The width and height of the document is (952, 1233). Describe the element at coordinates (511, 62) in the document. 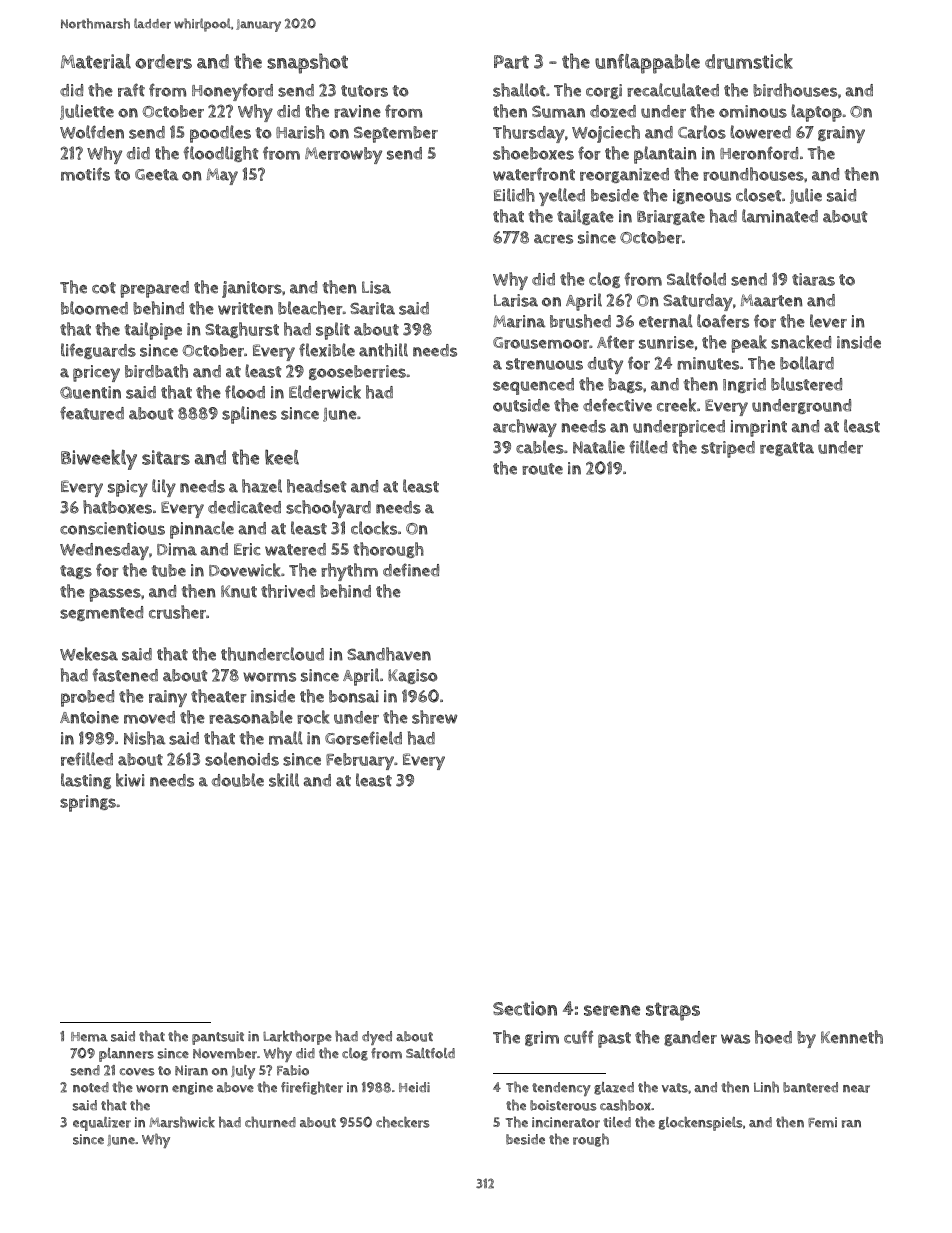

I see `Part` at that location.
